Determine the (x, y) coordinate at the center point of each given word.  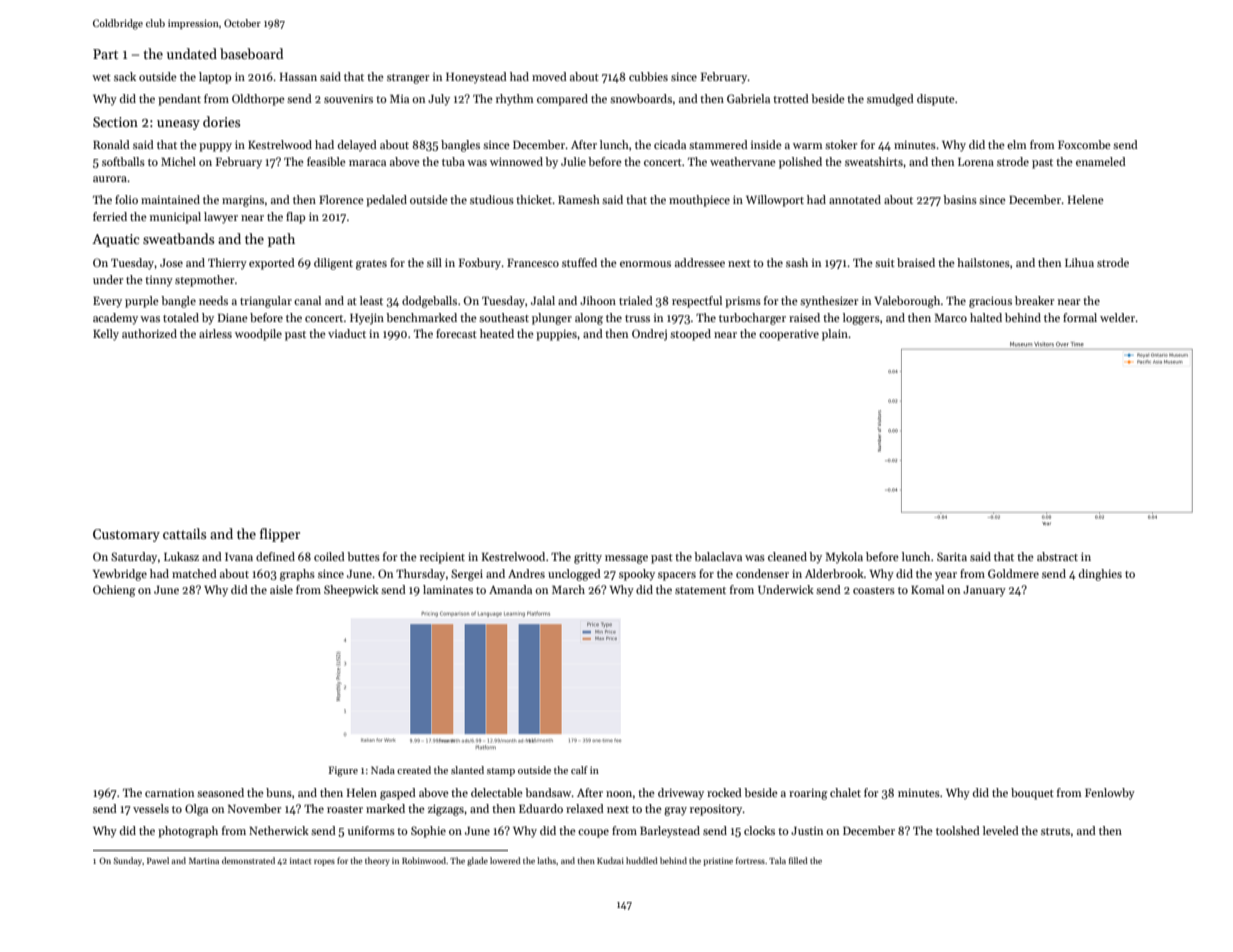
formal (1080, 317)
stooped (690, 335)
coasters (874, 590)
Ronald (111, 144)
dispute (936, 100)
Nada (383, 770)
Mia (399, 99)
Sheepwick (351, 591)
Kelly (106, 335)
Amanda (510, 589)
